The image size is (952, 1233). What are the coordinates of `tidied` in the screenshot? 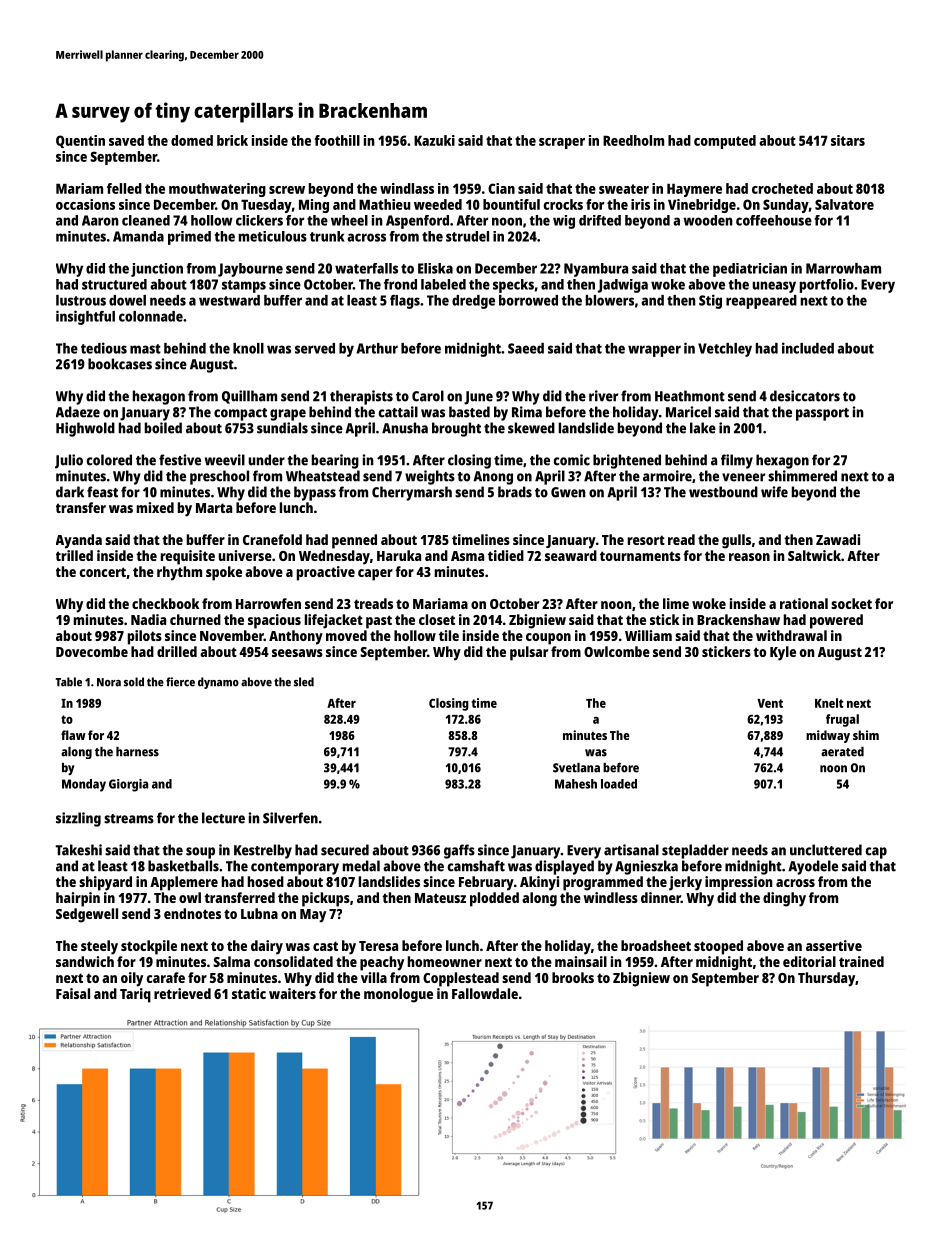 It's located at (506, 555).
